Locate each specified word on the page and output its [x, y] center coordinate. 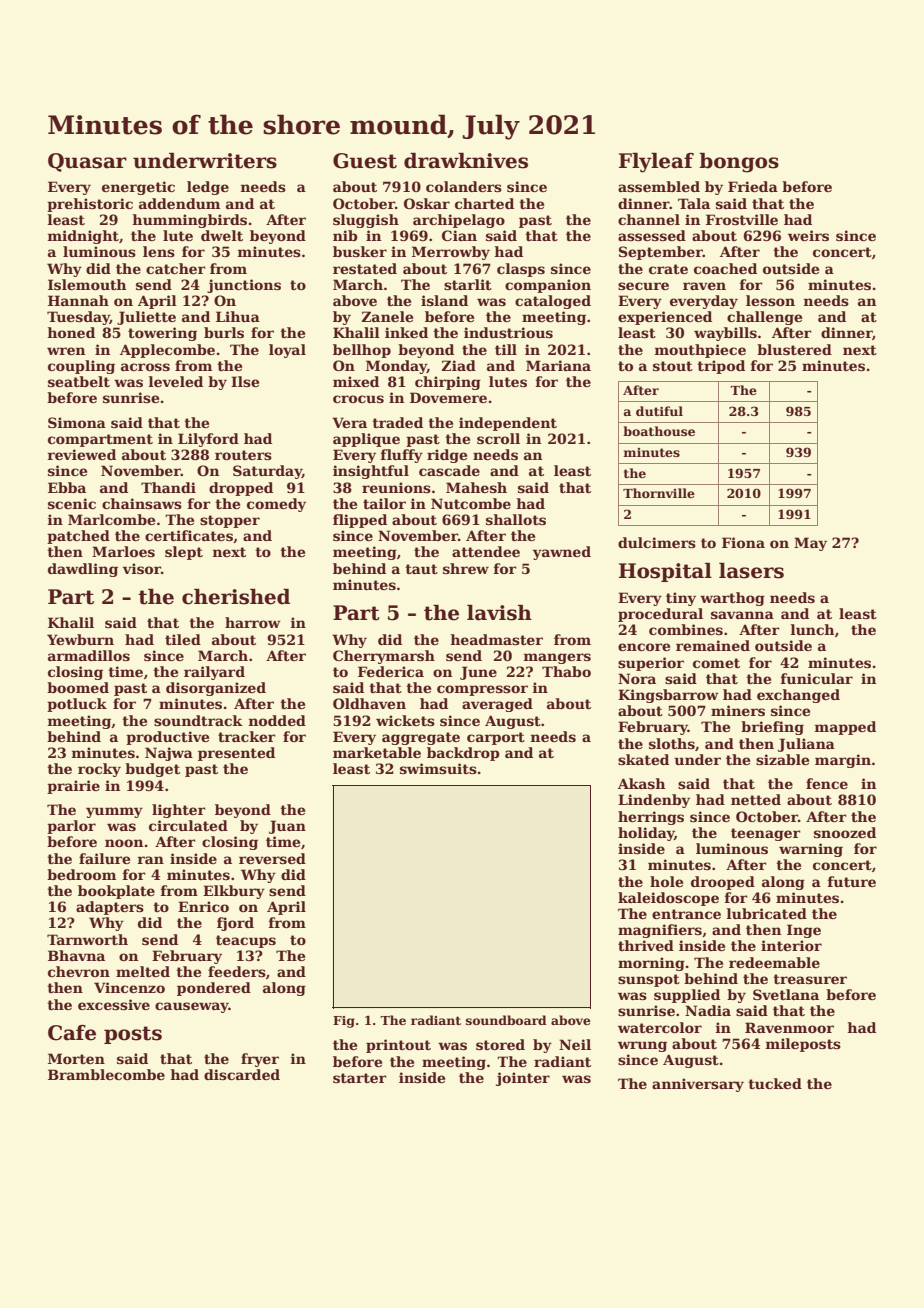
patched [78, 537]
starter [360, 1078]
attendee [486, 551]
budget [152, 770]
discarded [242, 1074]
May [810, 544]
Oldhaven [369, 703]
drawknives [466, 161]
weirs [808, 235]
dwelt [222, 235]
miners [738, 710]
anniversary [698, 1085]
